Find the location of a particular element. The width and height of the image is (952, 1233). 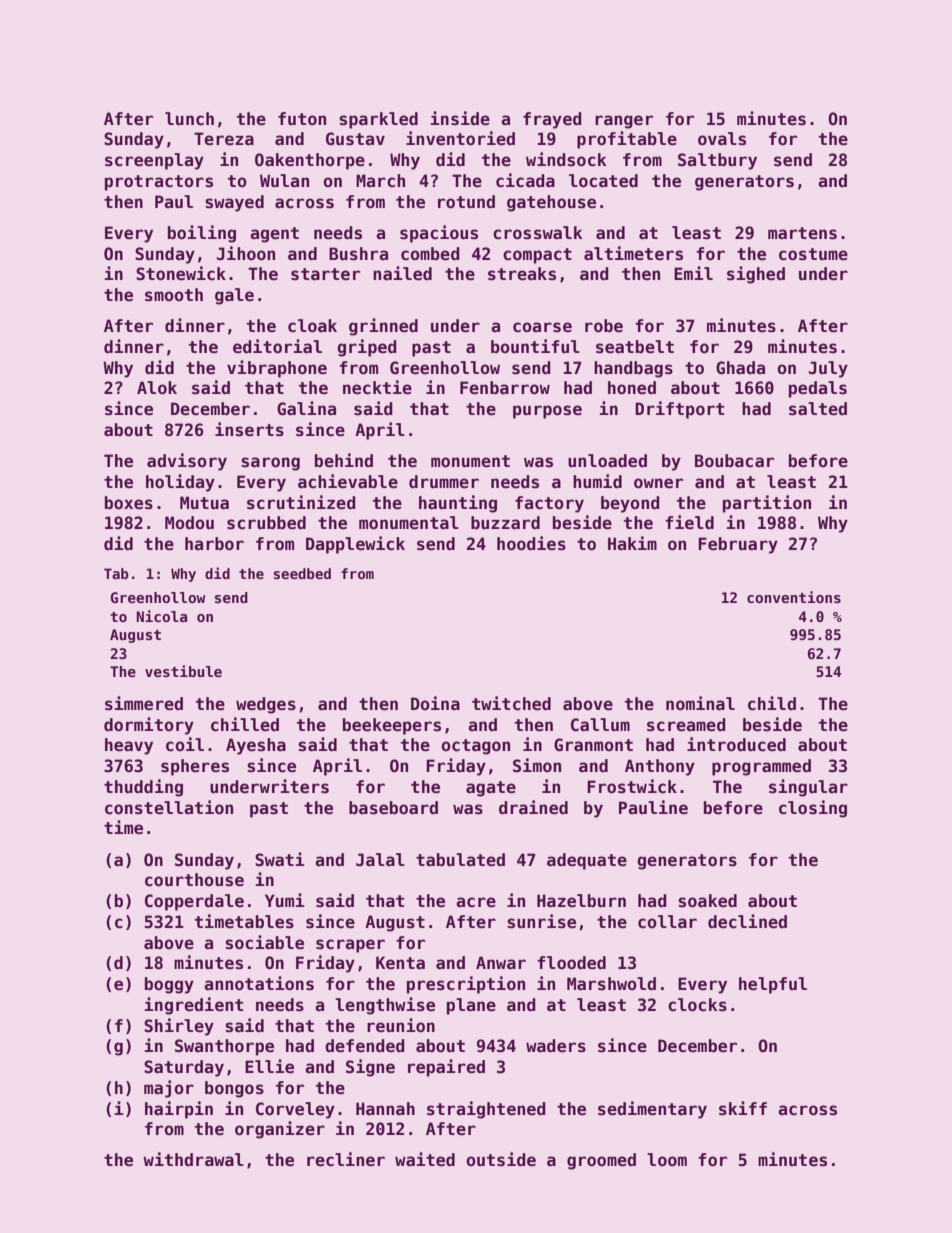

unloaded is located at coordinates (607, 461).
